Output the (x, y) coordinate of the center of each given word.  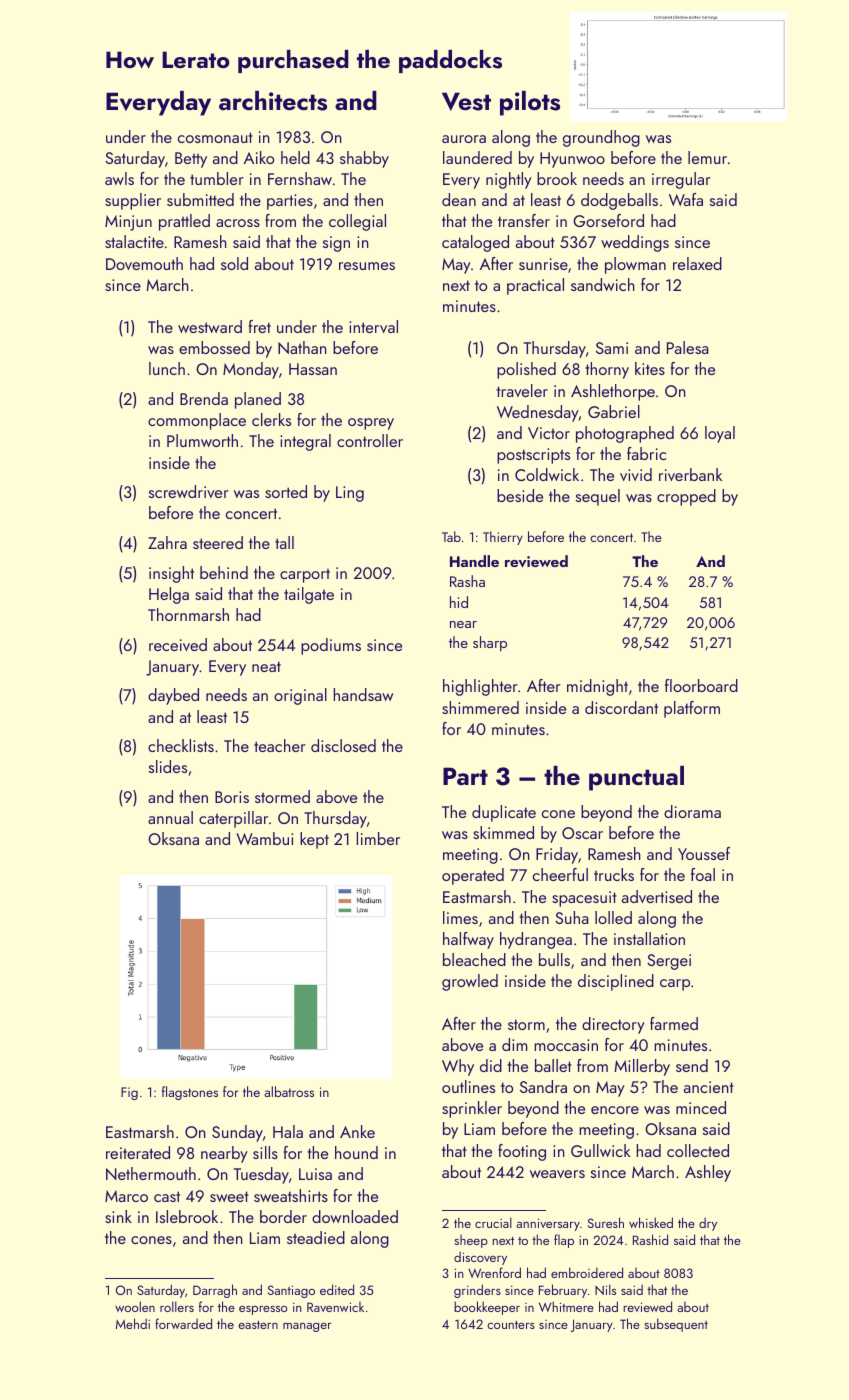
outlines (468, 1086)
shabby (364, 159)
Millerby (642, 1067)
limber (378, 838)
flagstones (190, 1093)
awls (119, 178)
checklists (181, 745)
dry (708, 1224)
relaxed (697, 263)
